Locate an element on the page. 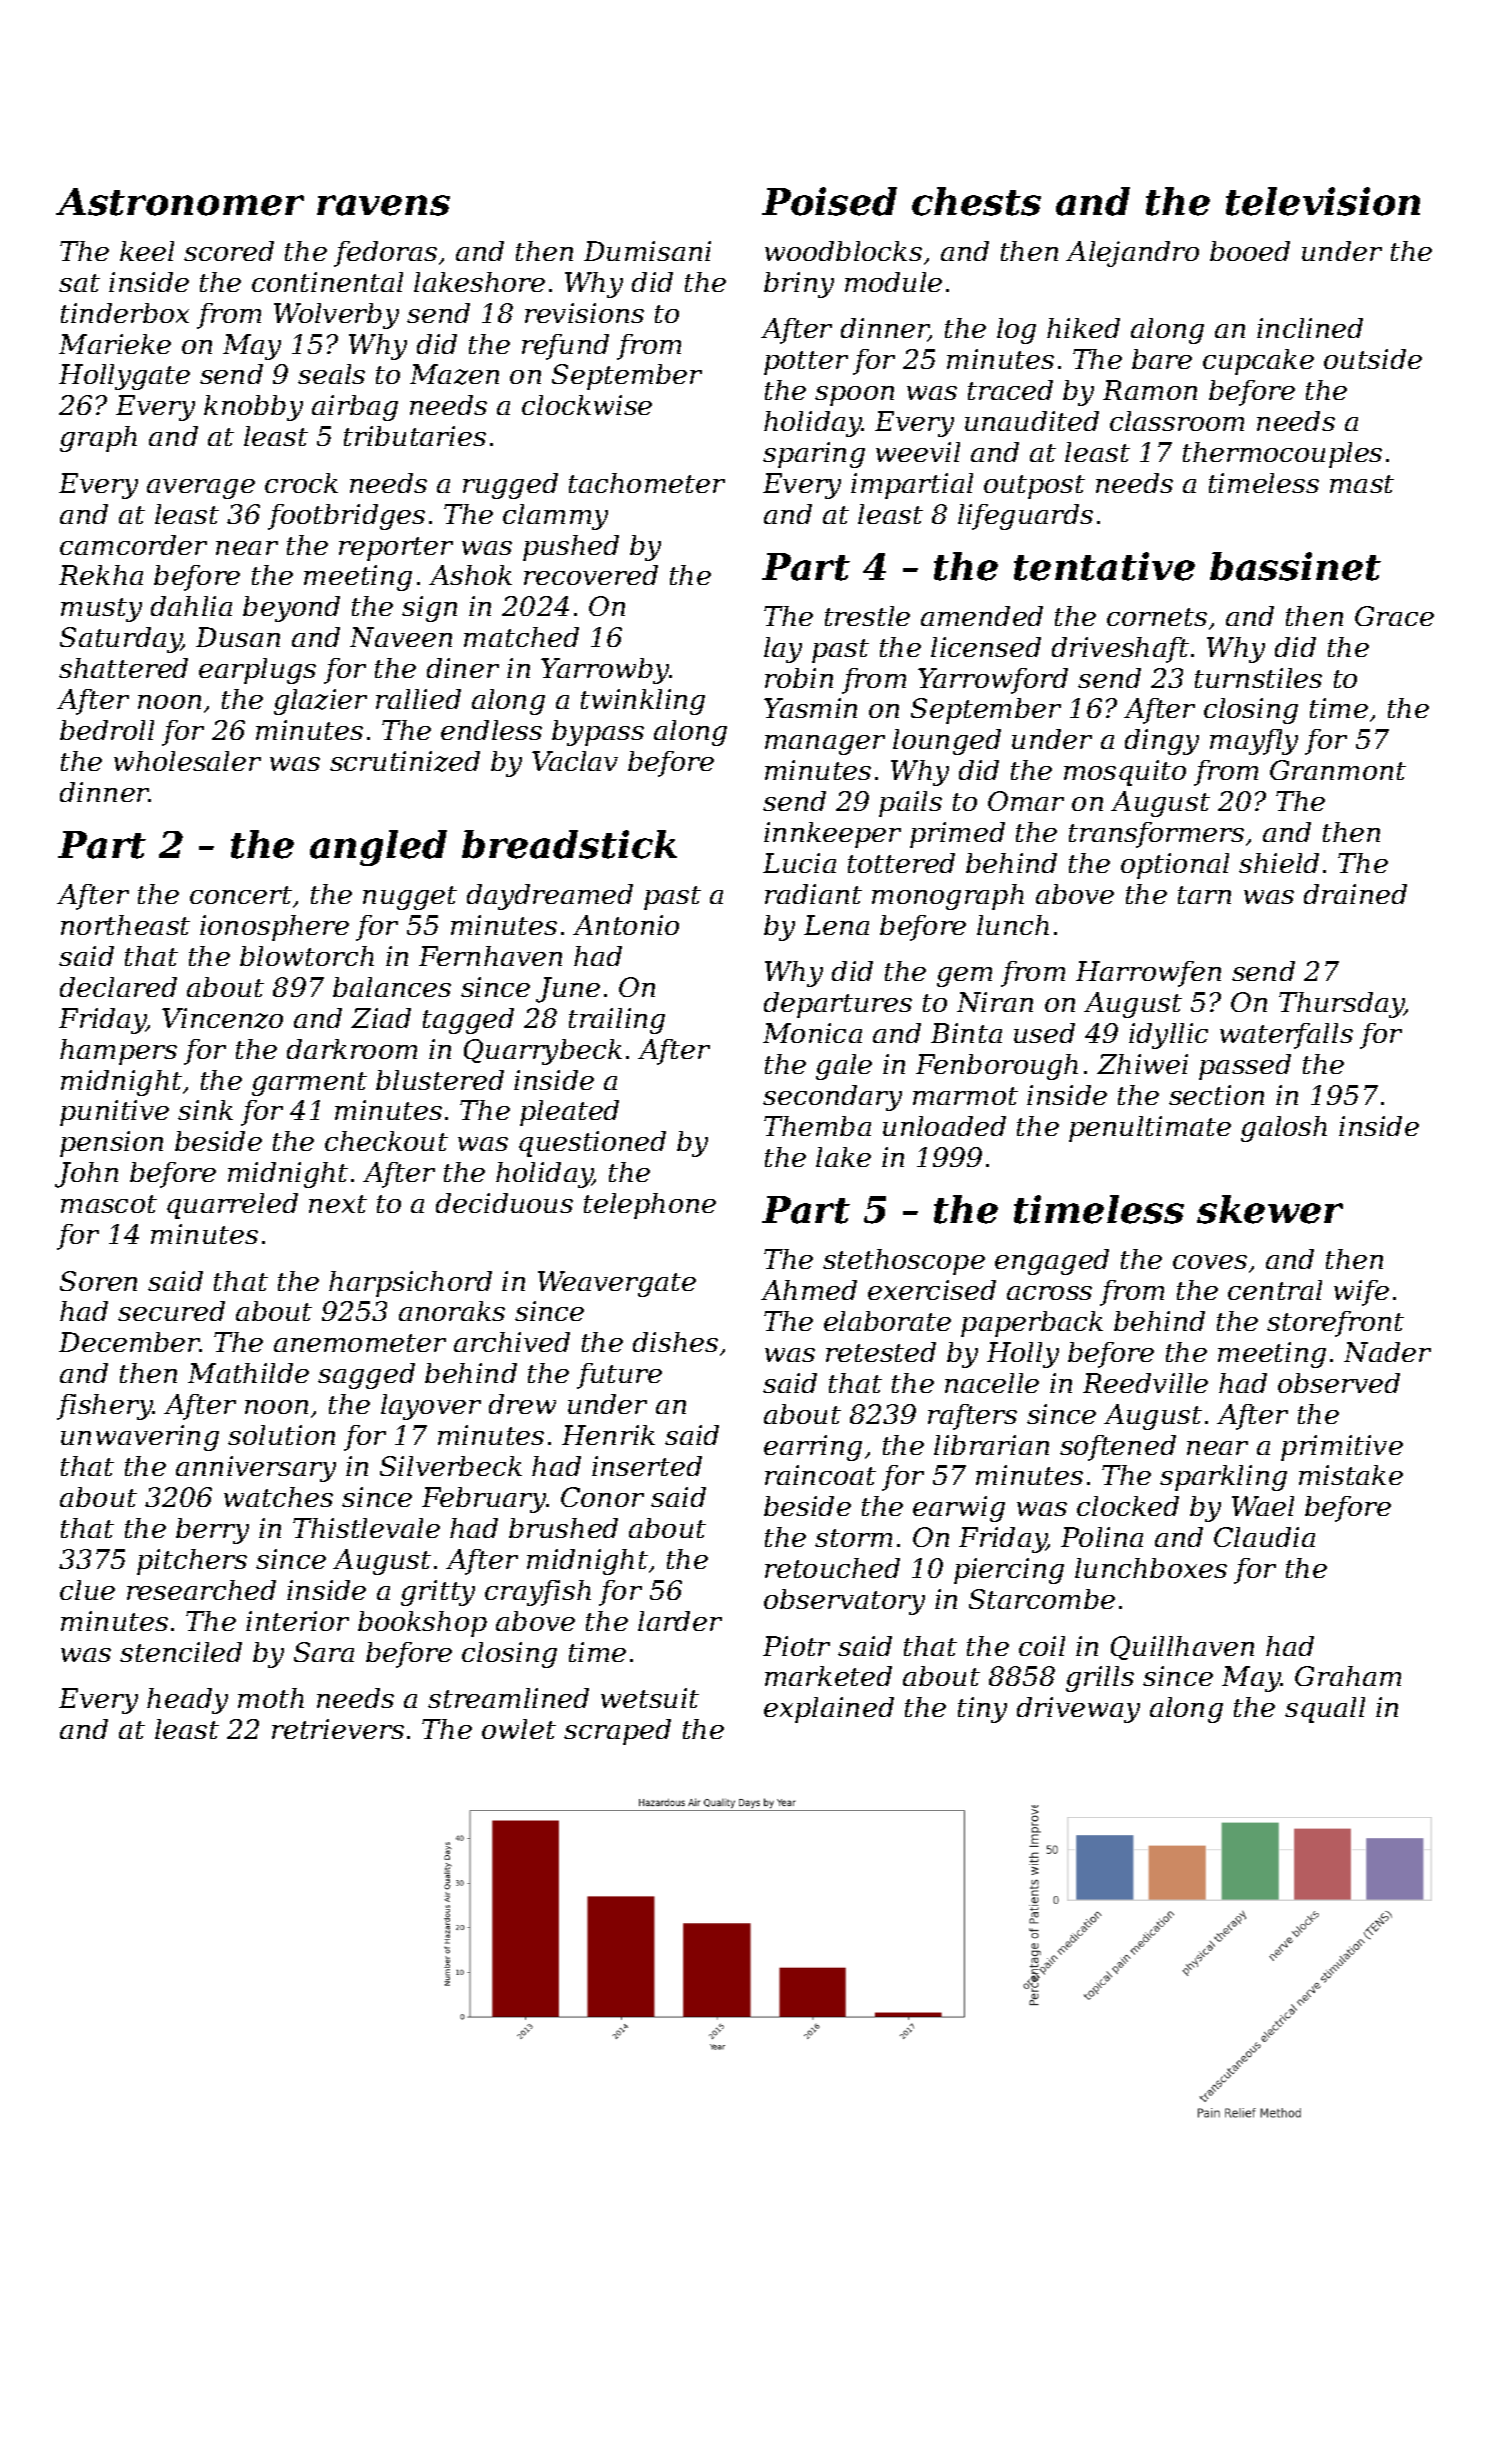  television is located at coordinates (1323, 201).
